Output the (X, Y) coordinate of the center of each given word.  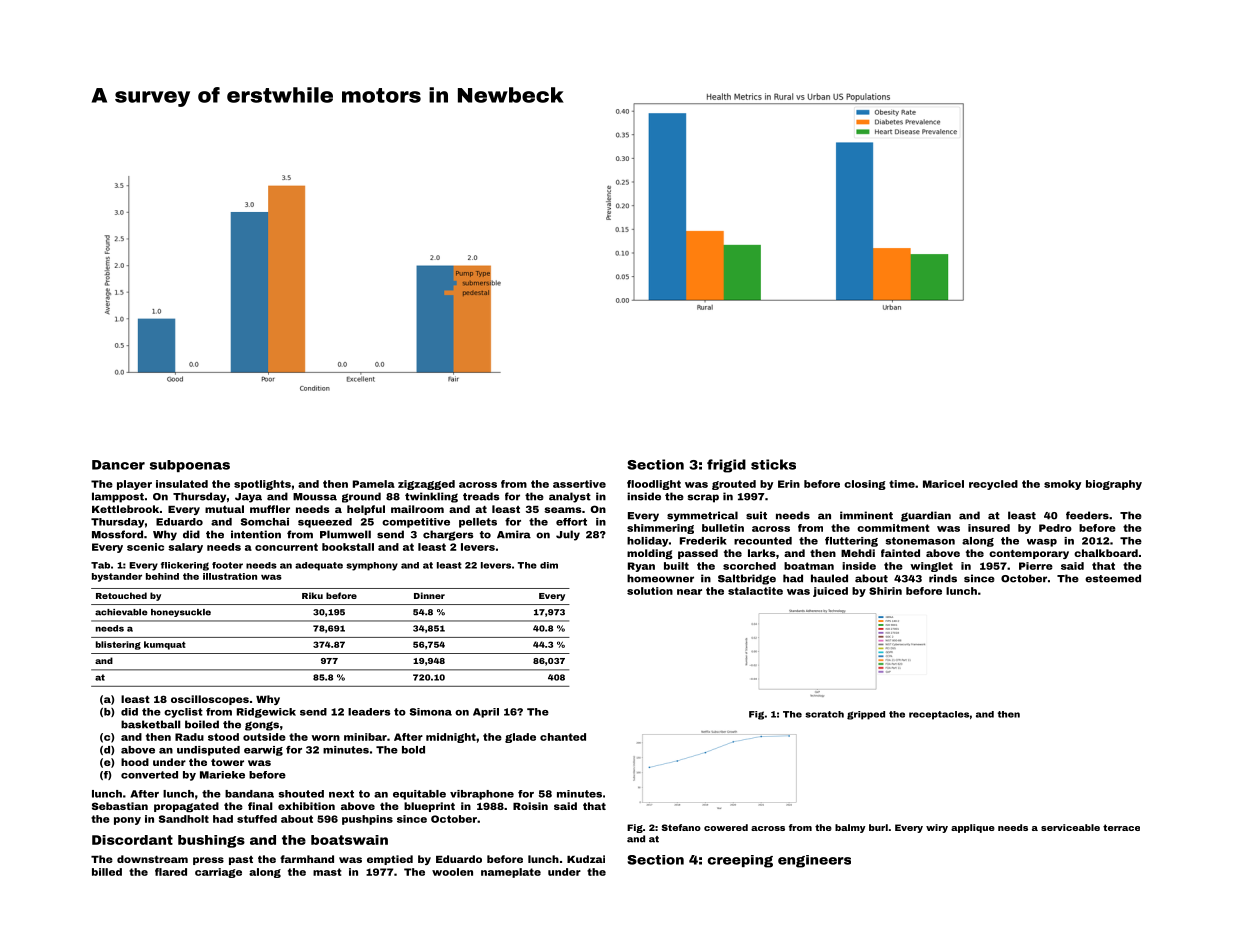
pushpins (367, 820)
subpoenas (190, 466)
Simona (431, 712)
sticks (773, 464)
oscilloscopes (210, 700)
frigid (726, 466)
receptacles (939, 715)
